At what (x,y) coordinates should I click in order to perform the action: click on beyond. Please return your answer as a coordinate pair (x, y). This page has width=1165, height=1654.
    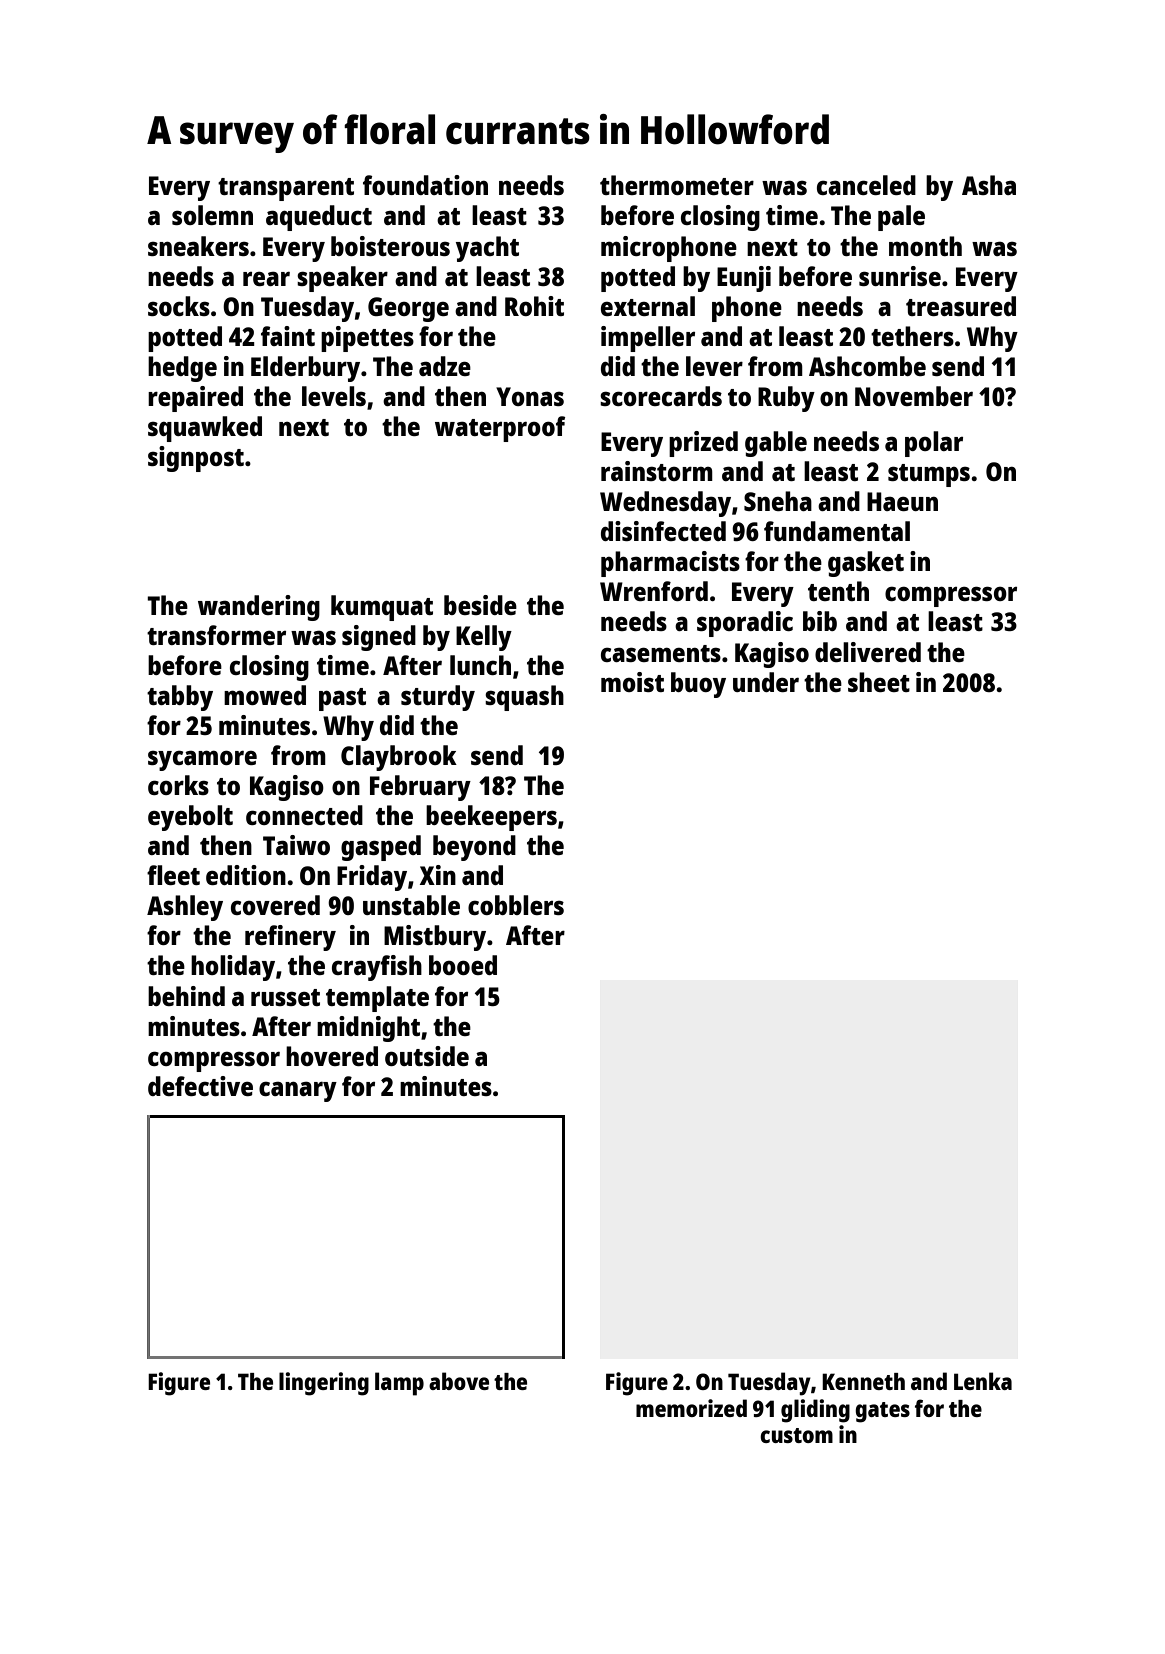
    Looking at the image, I should click on (474, 848).
